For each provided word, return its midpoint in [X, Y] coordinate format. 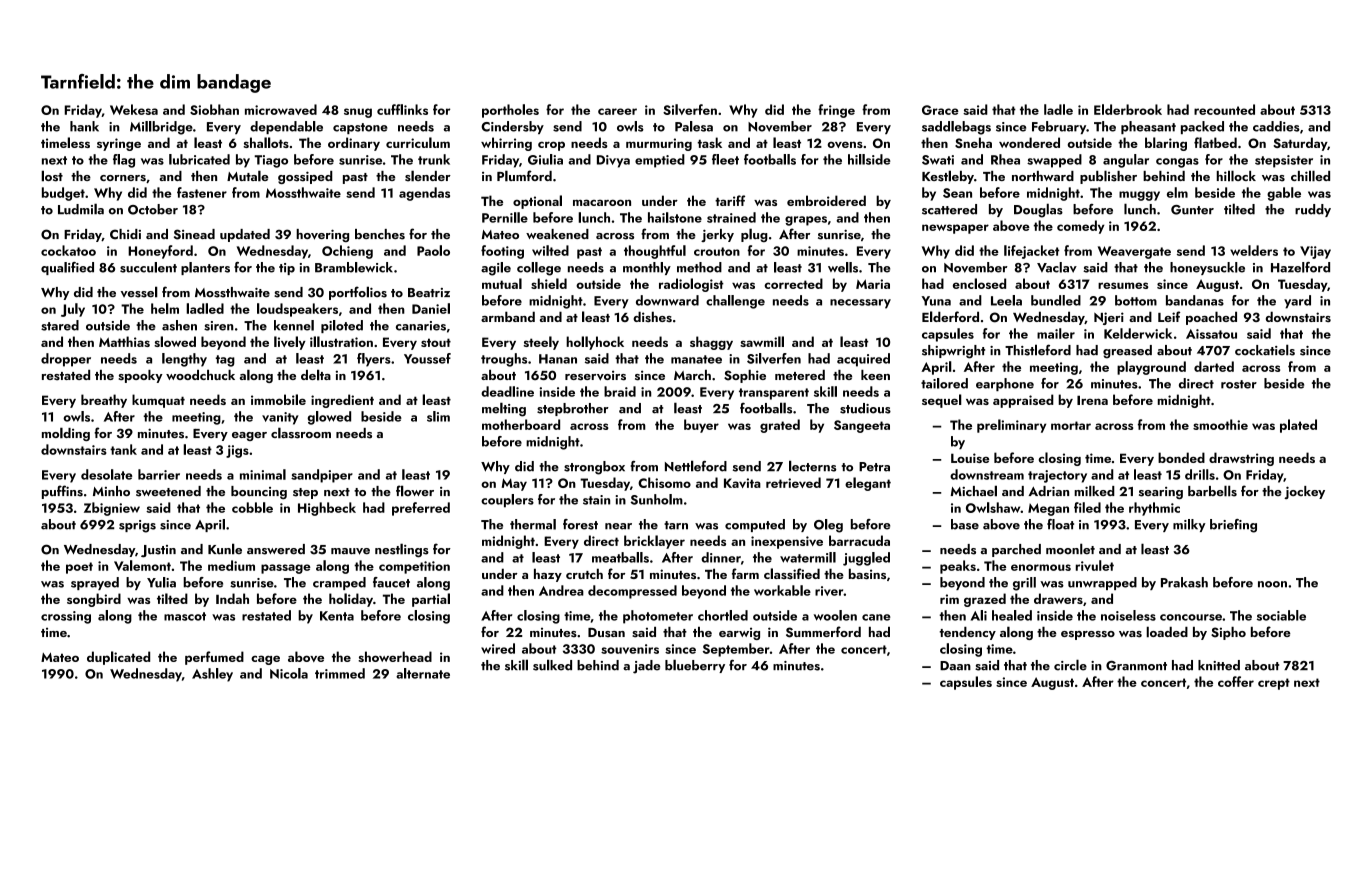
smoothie [1220, 424]
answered [276, 549]
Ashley [212, 675]
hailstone [675, 217]
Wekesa [134, 109]
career [617, 111]
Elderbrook [1128, 109]
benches [380, 234]
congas [1177, 163]
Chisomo [664, 482]
